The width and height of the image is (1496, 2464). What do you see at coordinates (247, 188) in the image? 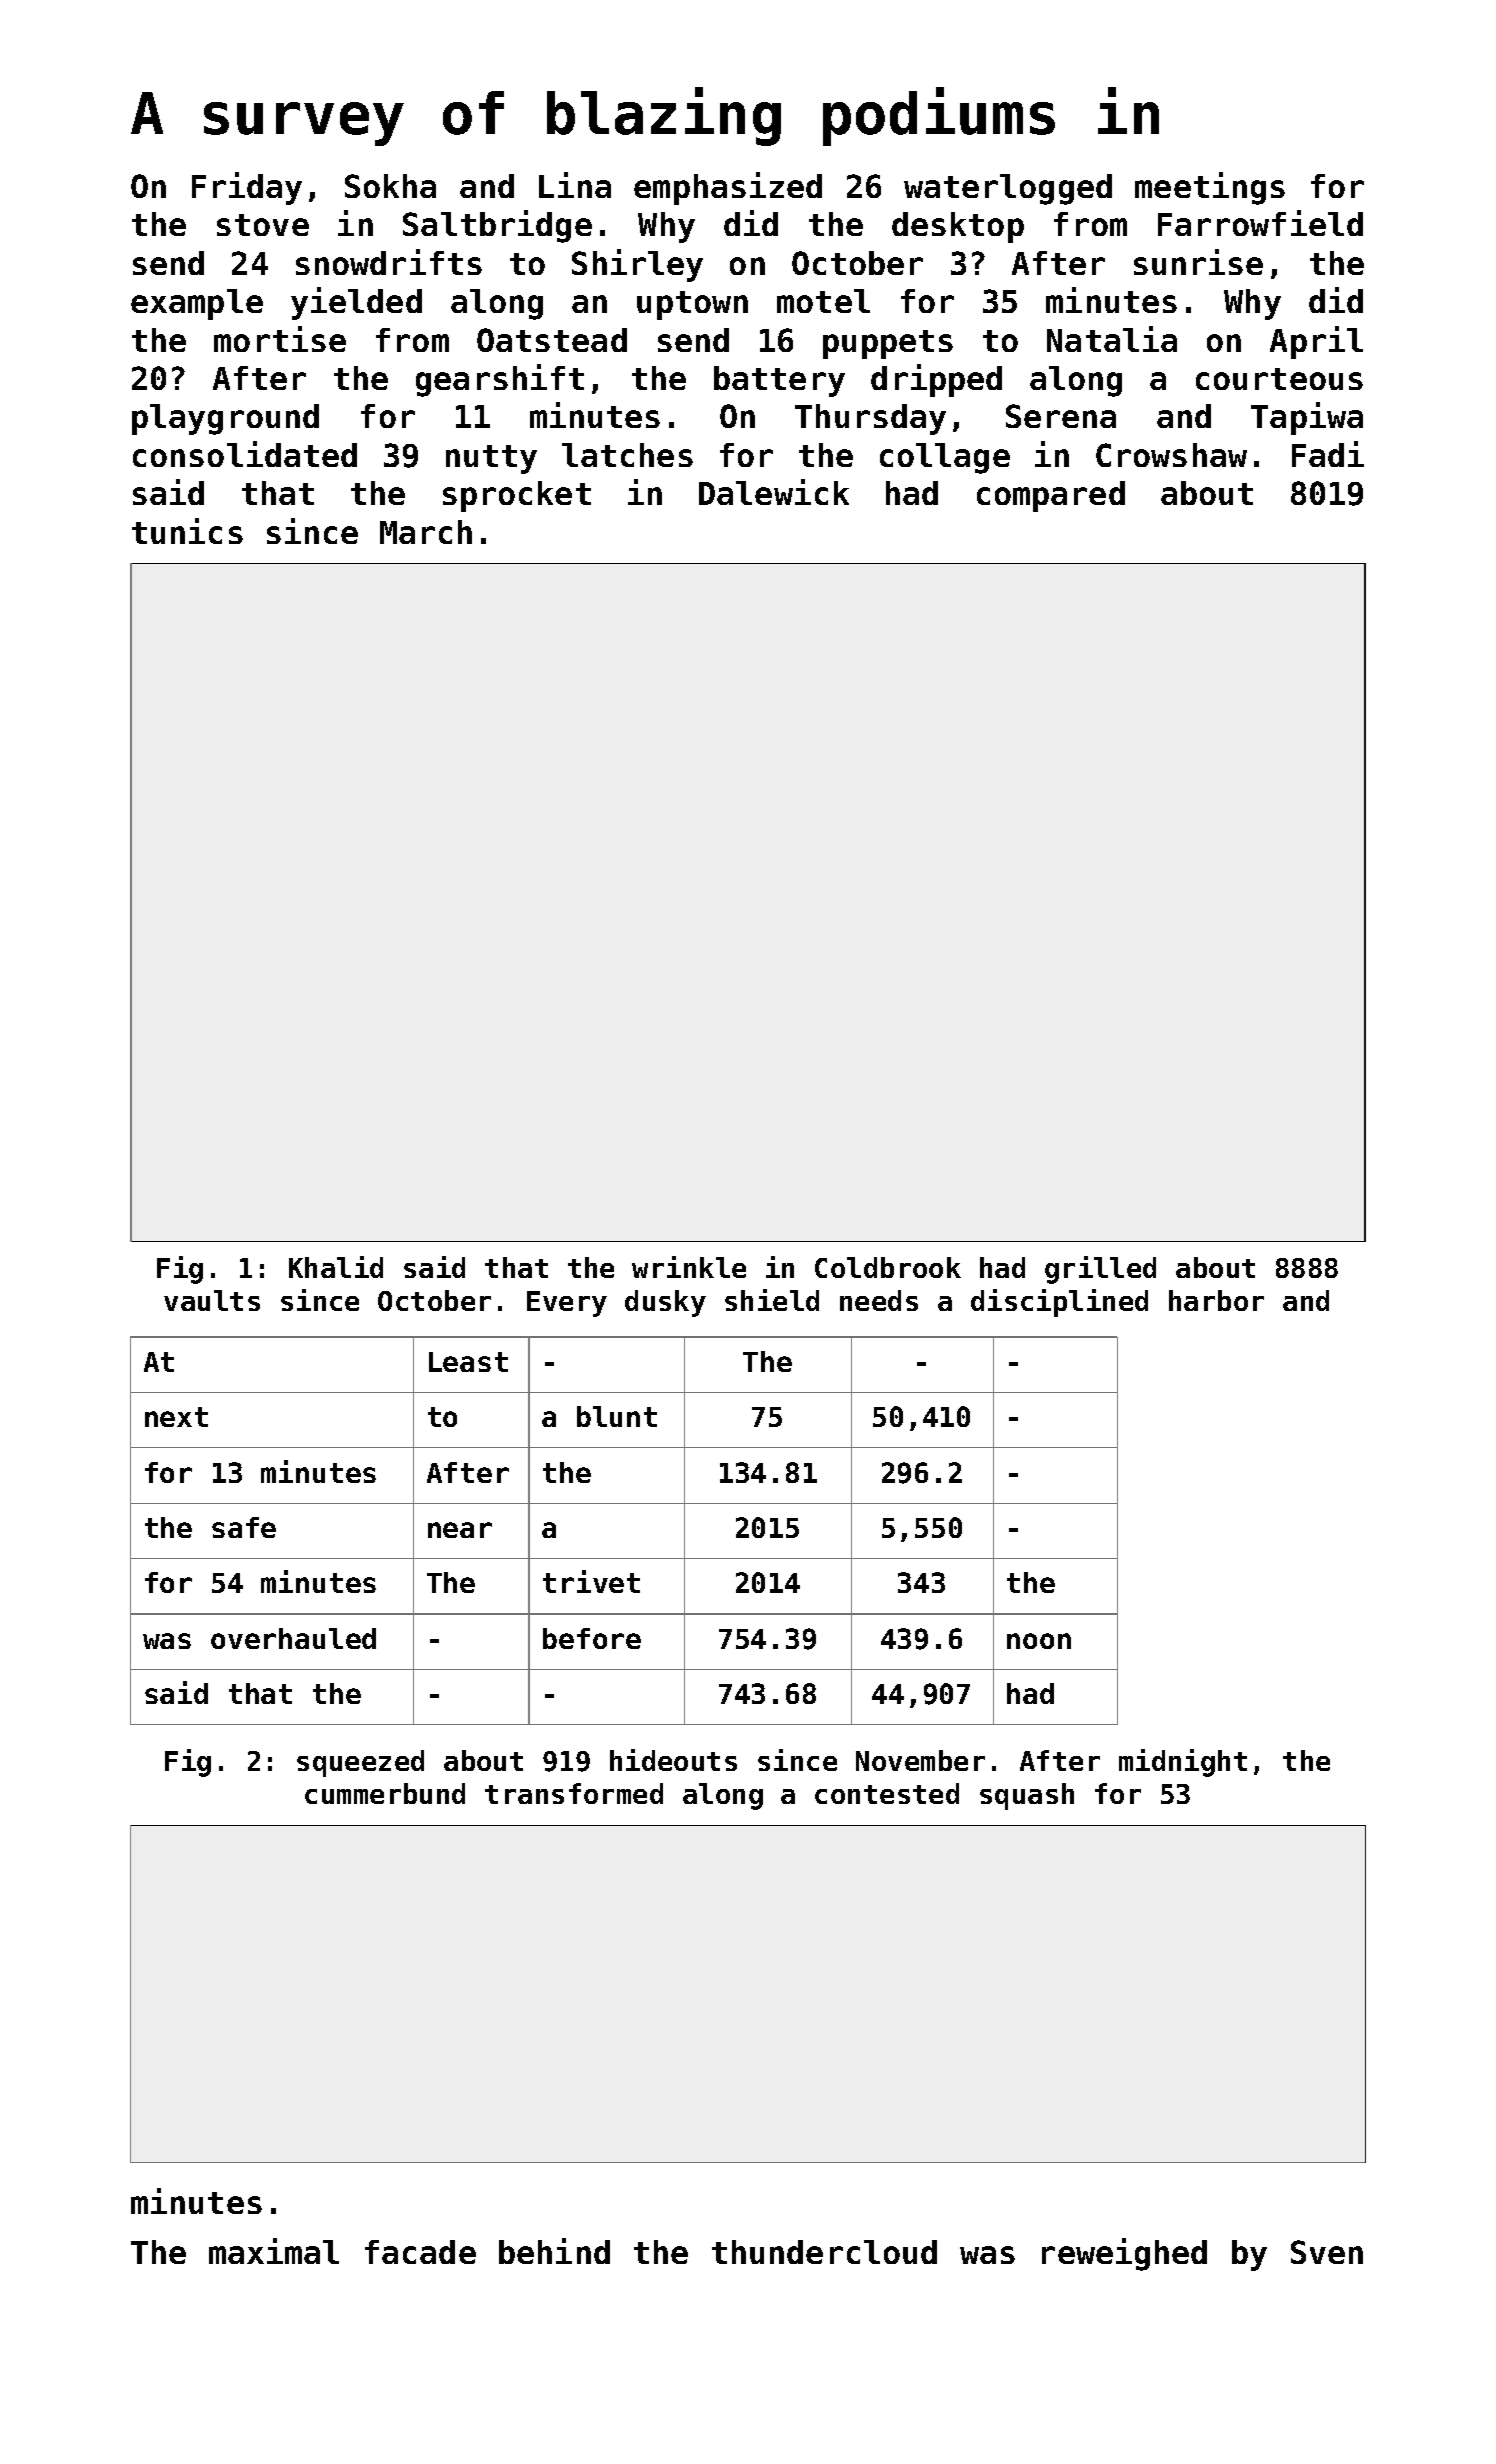
I see `Friday` at bounding box center [247, 188].
